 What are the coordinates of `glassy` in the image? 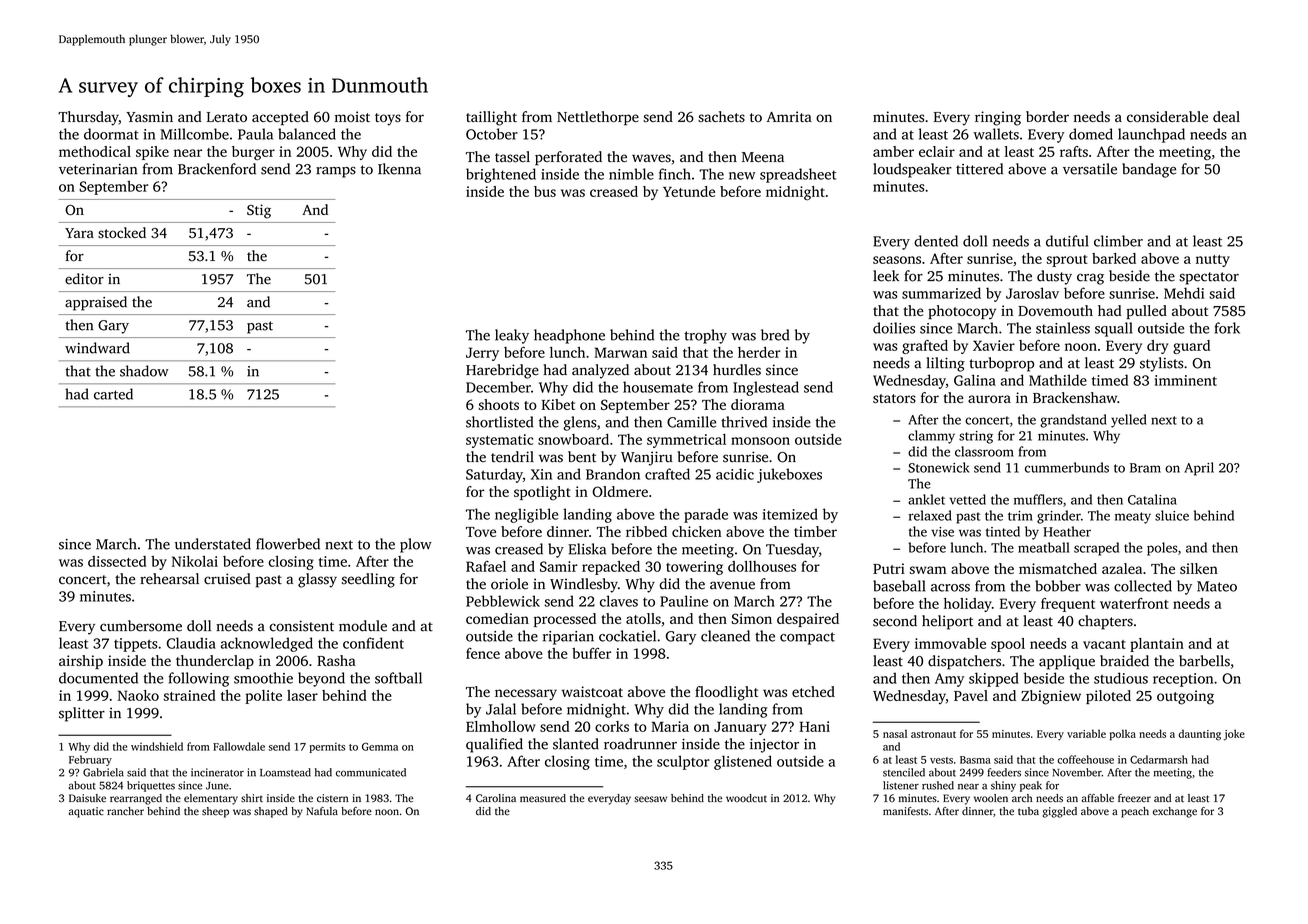 It's located at (317, 580).
